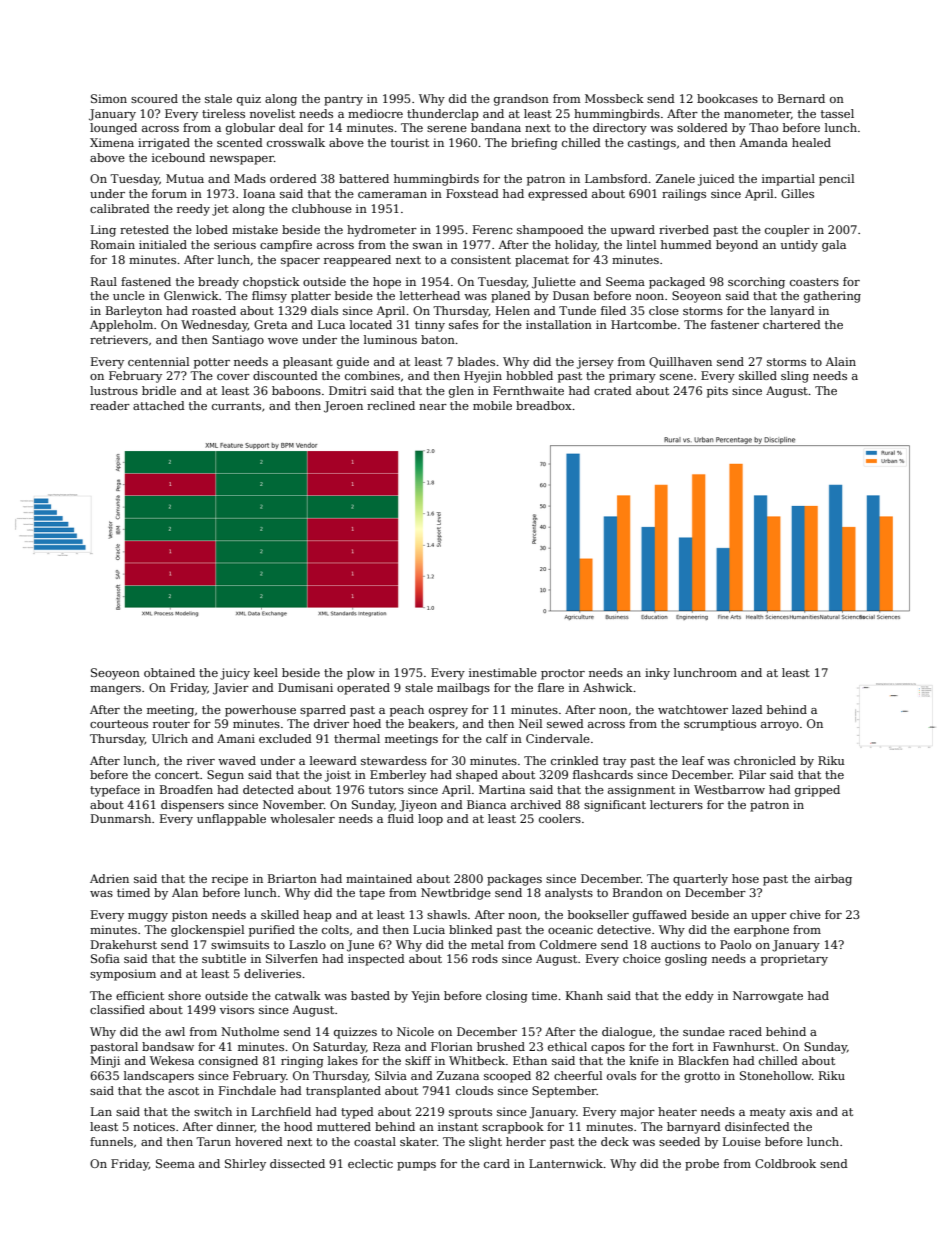  I want to click on Segun, so click(225, 776).
